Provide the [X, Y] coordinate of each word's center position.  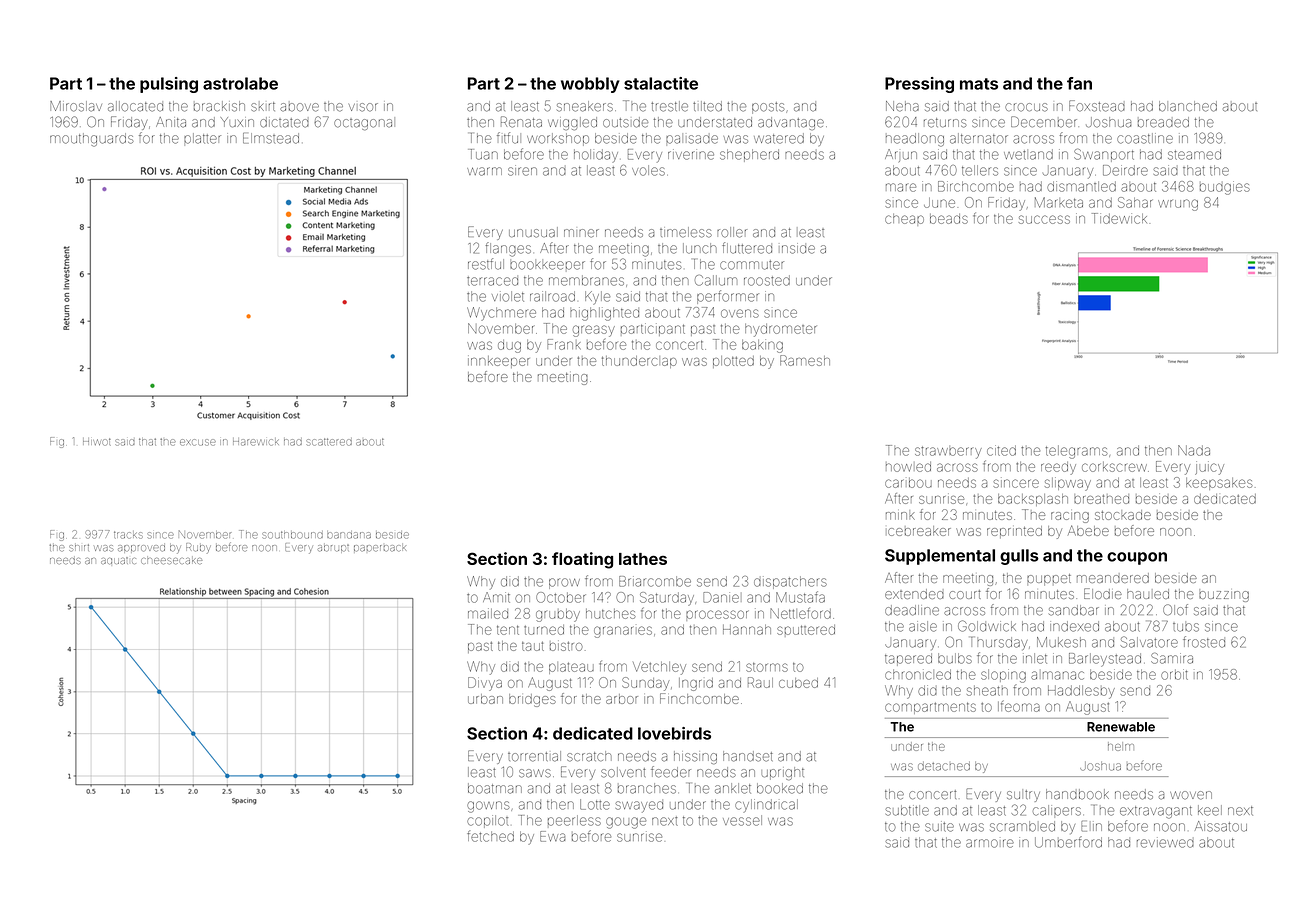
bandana [349, 535]
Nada [1194, 450]
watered [779, 138]
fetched [490, 836]
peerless [574, 820]
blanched [1188, 106]
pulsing [169, 85]
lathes [643, 559]
